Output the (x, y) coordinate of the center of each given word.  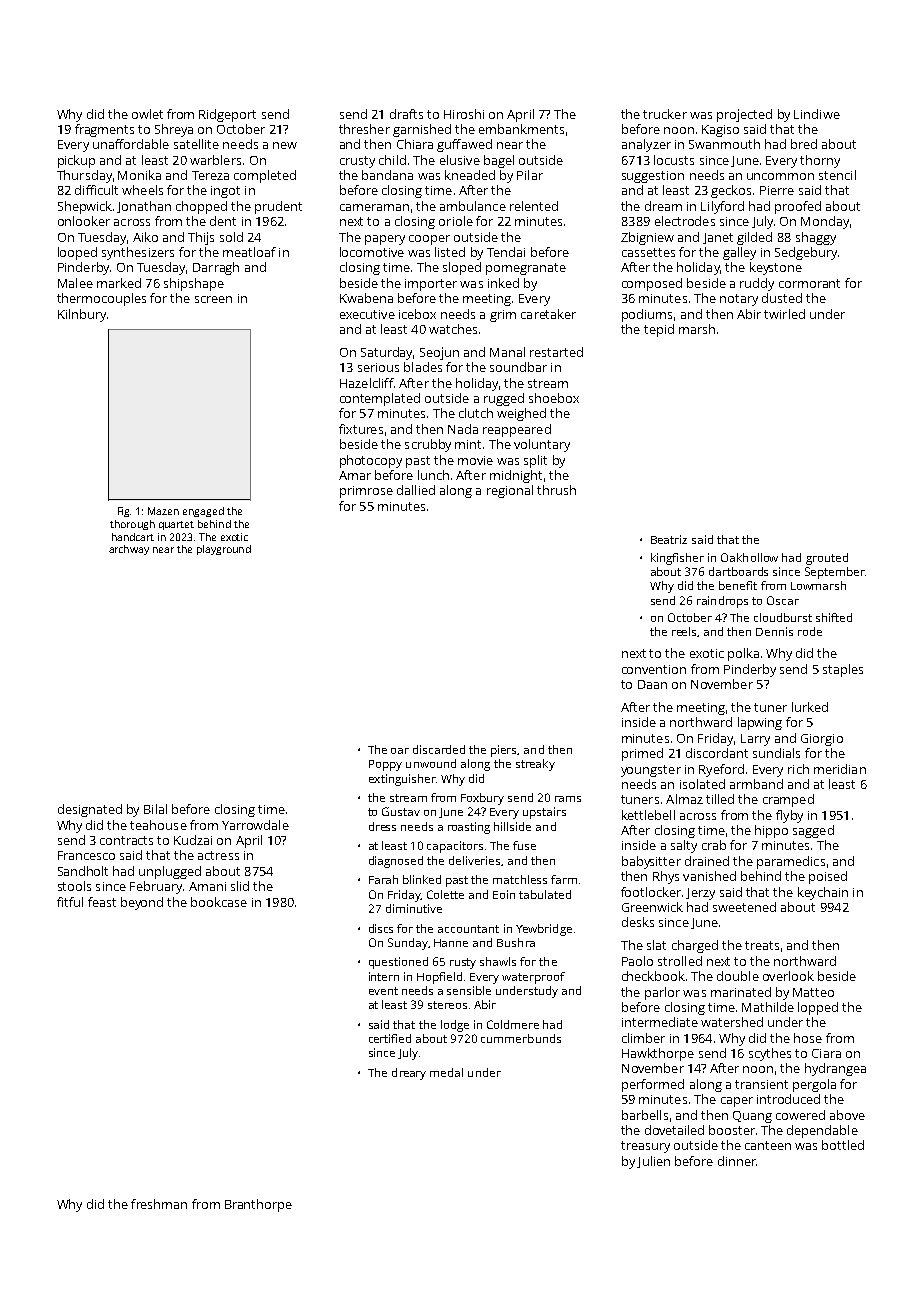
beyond (142, 903)
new (285, 145)
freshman (159, 1204)
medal (446, 1072)
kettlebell (648, 815)
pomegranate (526, 269)
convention (654, 669)
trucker (665, 114)
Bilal (155, 809)
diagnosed (396, 862)
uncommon (780, 176)
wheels (142, 190)
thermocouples (101, 299)
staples (843, 670)
